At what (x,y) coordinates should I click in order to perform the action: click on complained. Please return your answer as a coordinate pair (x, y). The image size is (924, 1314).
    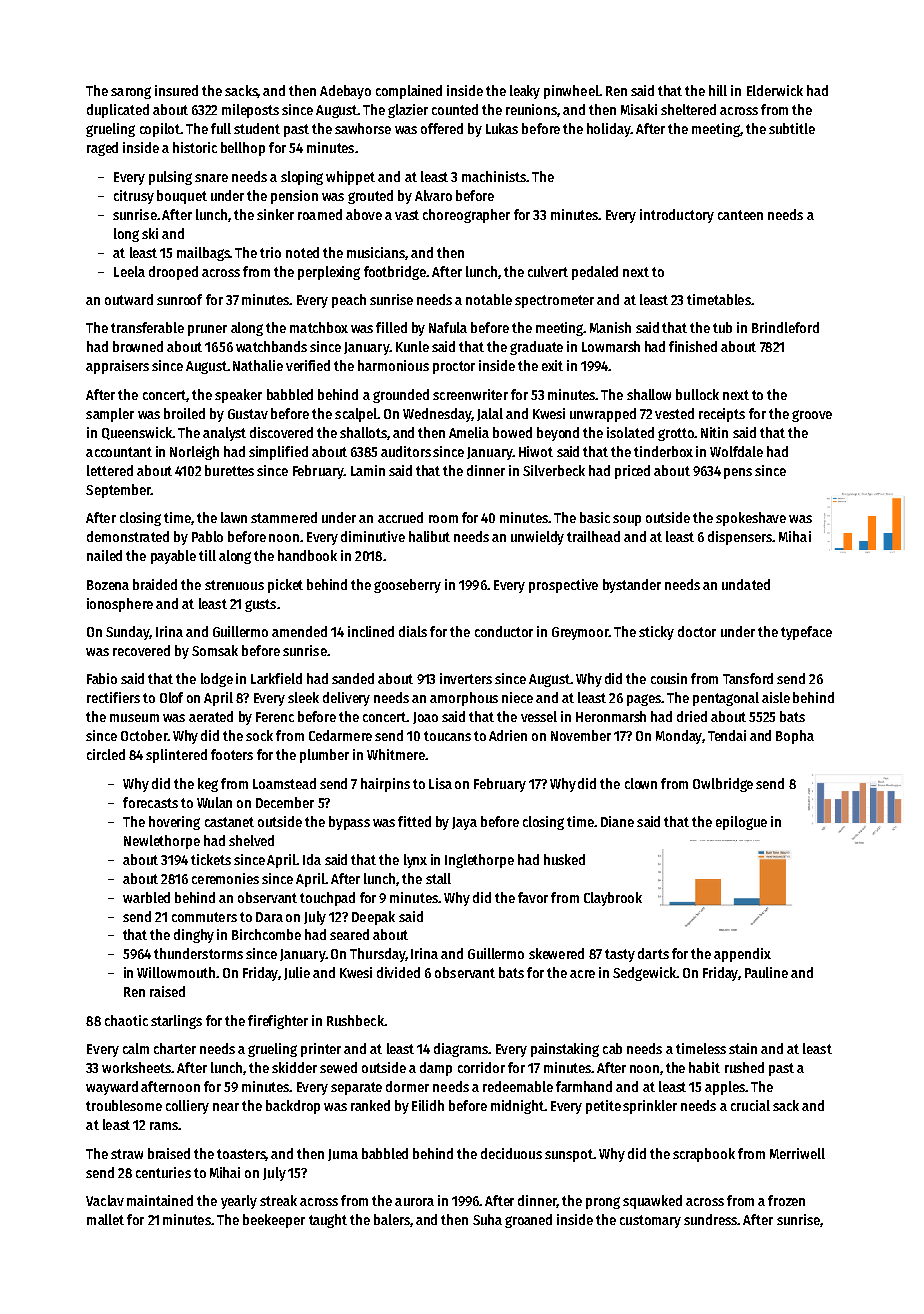
    Looking at the image, I should click on (409, 92).
